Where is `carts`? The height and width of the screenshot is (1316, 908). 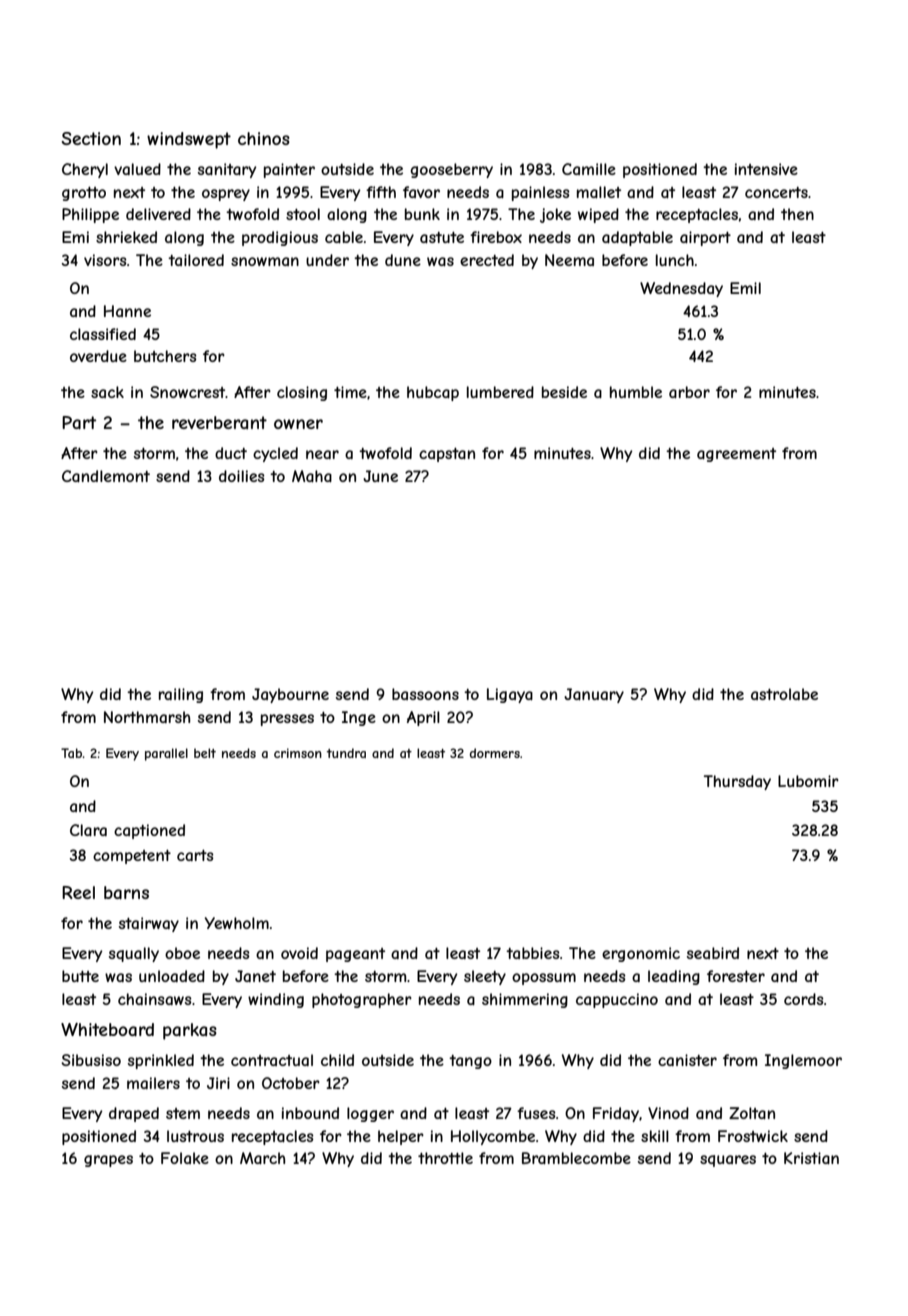 carts is located at coordinates (195, 855).
